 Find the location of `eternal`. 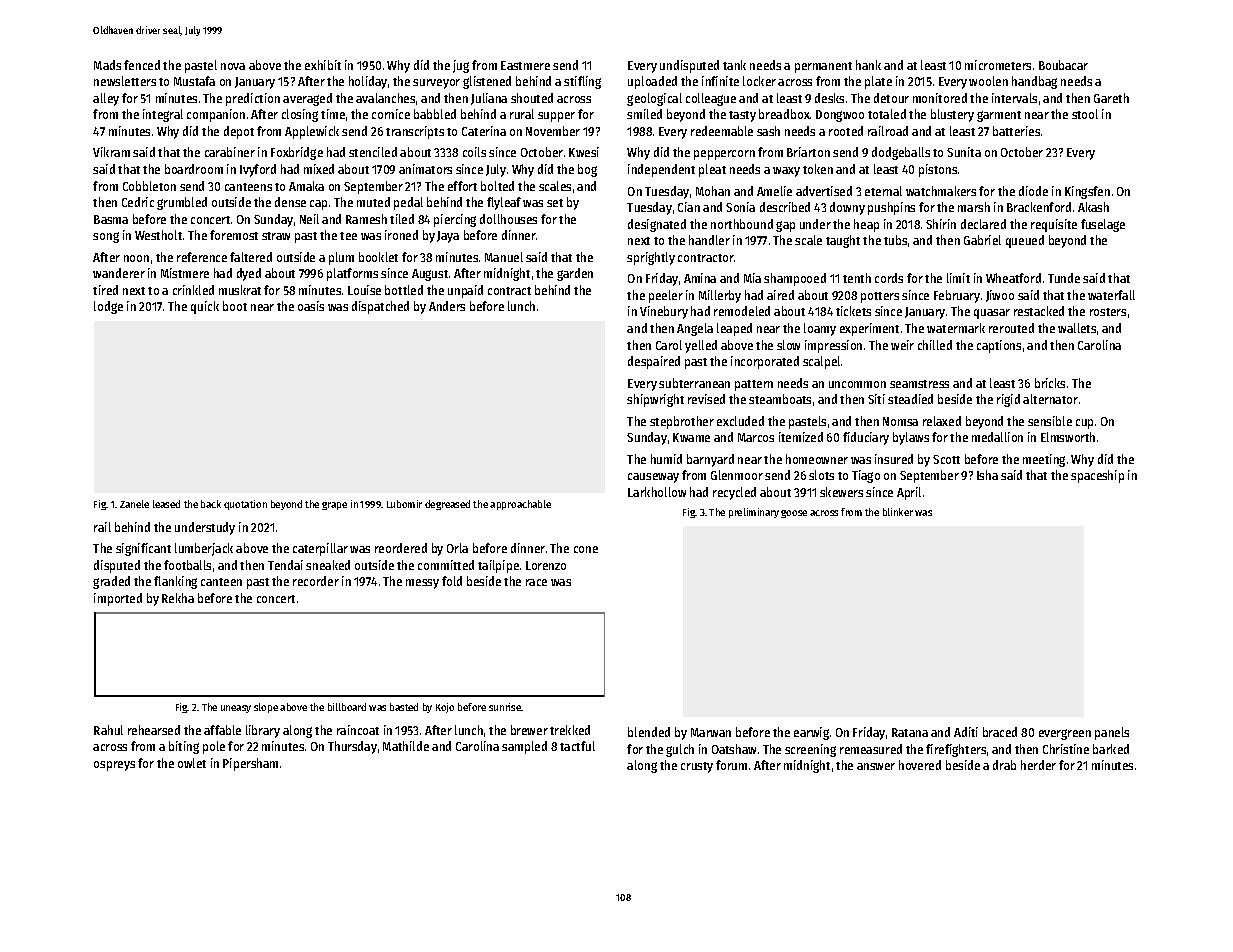

eternal is located at coordinates (883, 191).
